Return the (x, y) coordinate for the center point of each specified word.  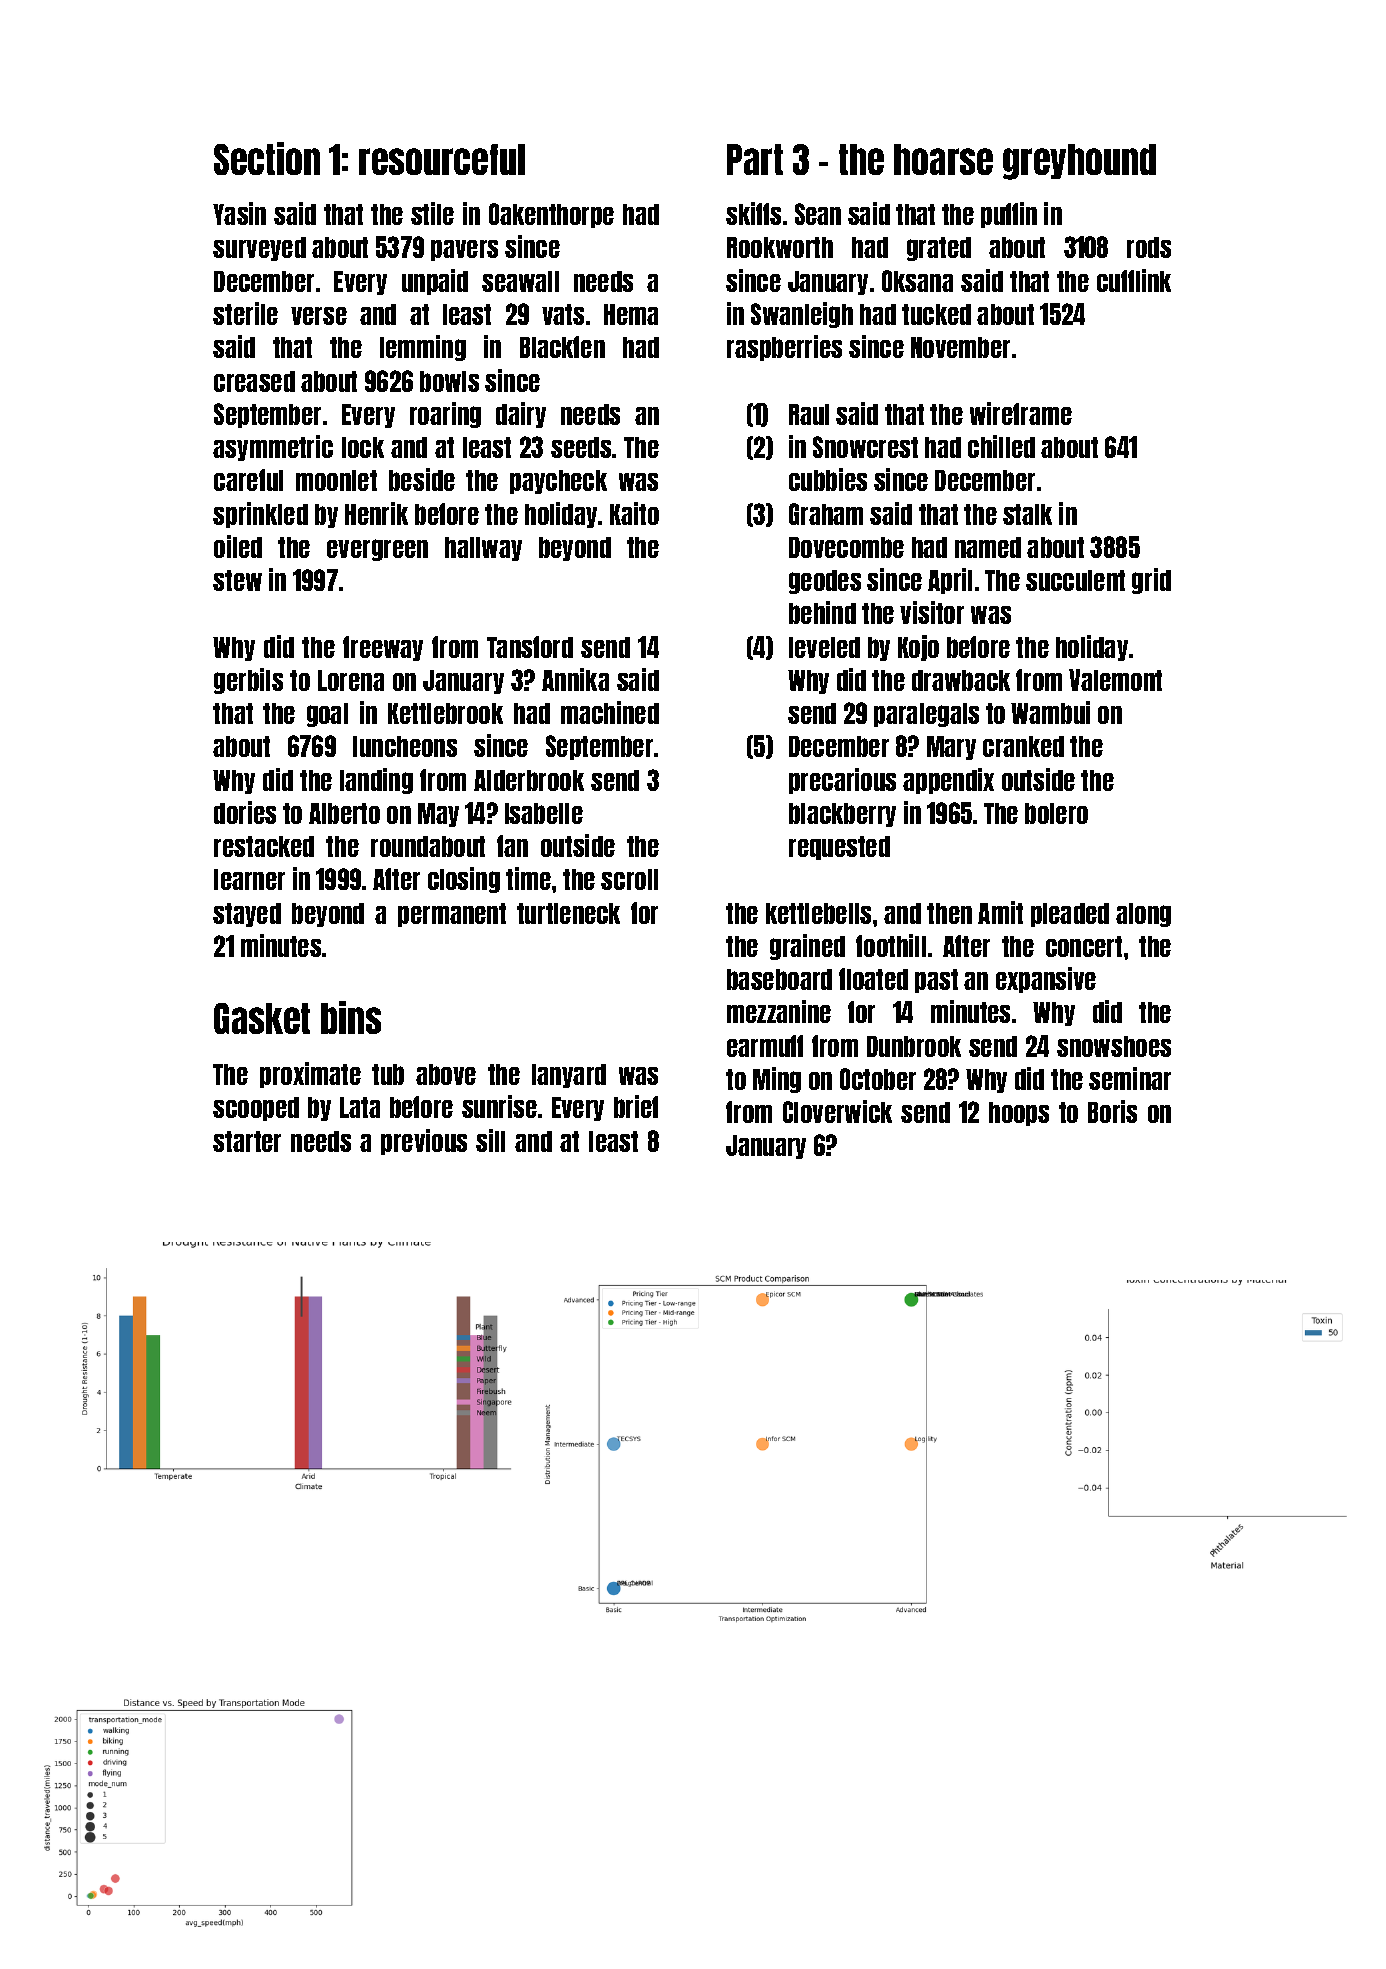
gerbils (248, 681)
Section (267, 158)
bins (351, 1017)
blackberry (842, 815)
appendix (948, 781)
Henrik (376, 513)
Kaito (634, 513)
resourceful (442, 159)
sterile (245, 313)
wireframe (1021, 413)
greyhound (1079, 162)
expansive (1046, 980)
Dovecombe (846, 547)
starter (247, 1141)
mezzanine (779, 1011)
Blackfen (562, 347)
